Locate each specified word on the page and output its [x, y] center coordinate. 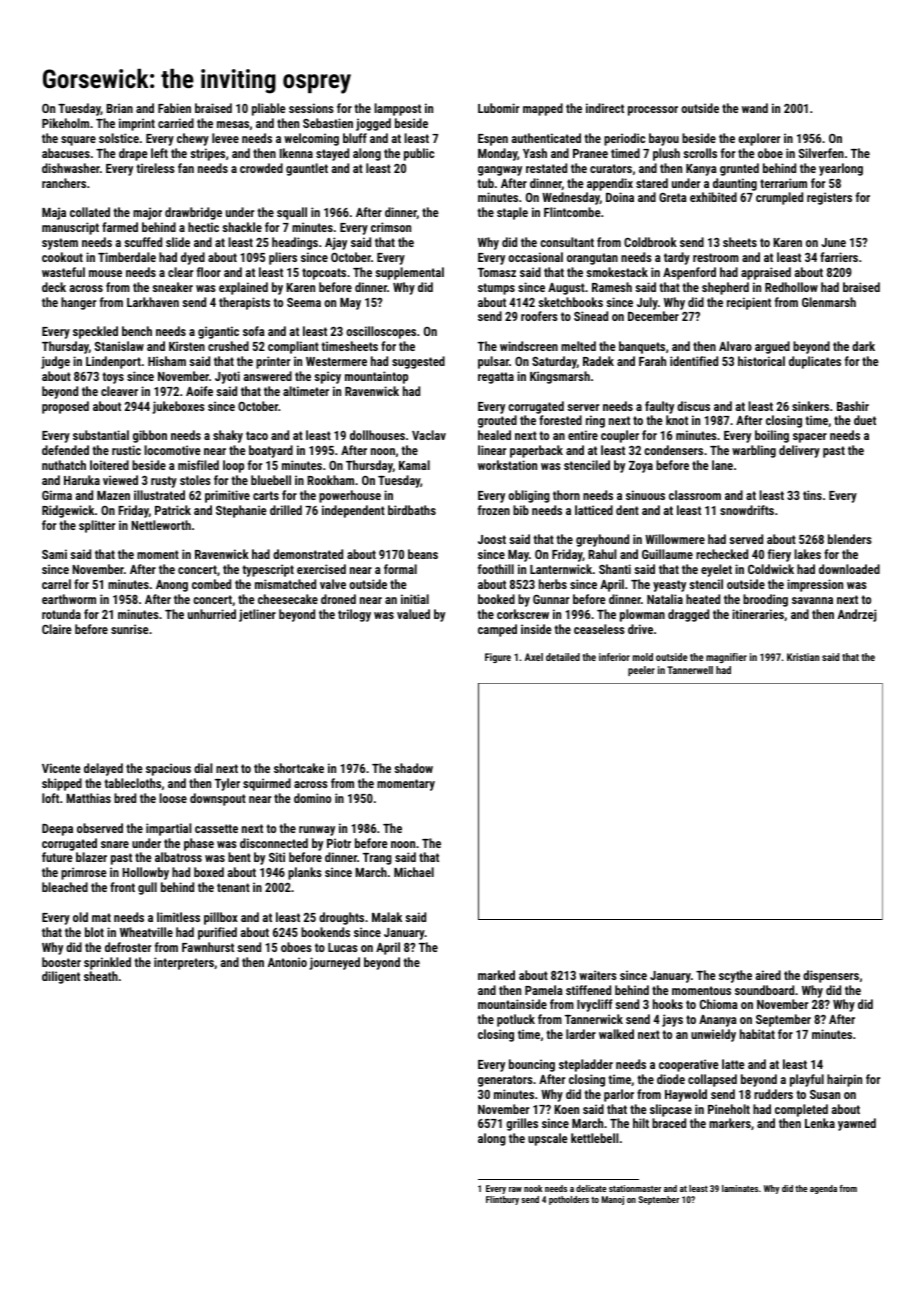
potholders [569, 1200]
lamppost [397, 109]
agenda [823, 1189]
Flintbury [502, 1200]
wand [755, 108]
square [78, 141]
